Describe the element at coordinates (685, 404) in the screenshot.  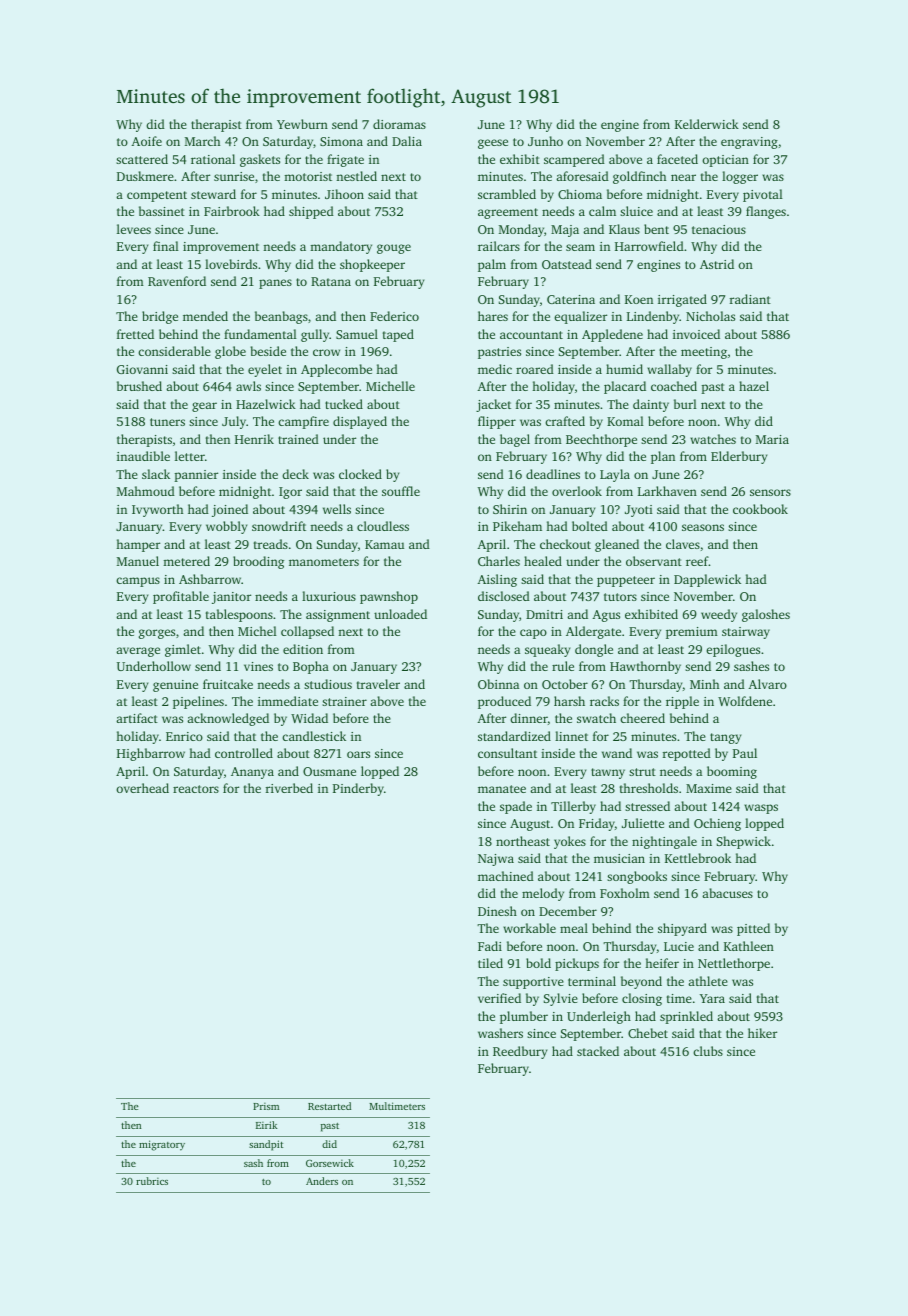
I see `burl` at that location.
